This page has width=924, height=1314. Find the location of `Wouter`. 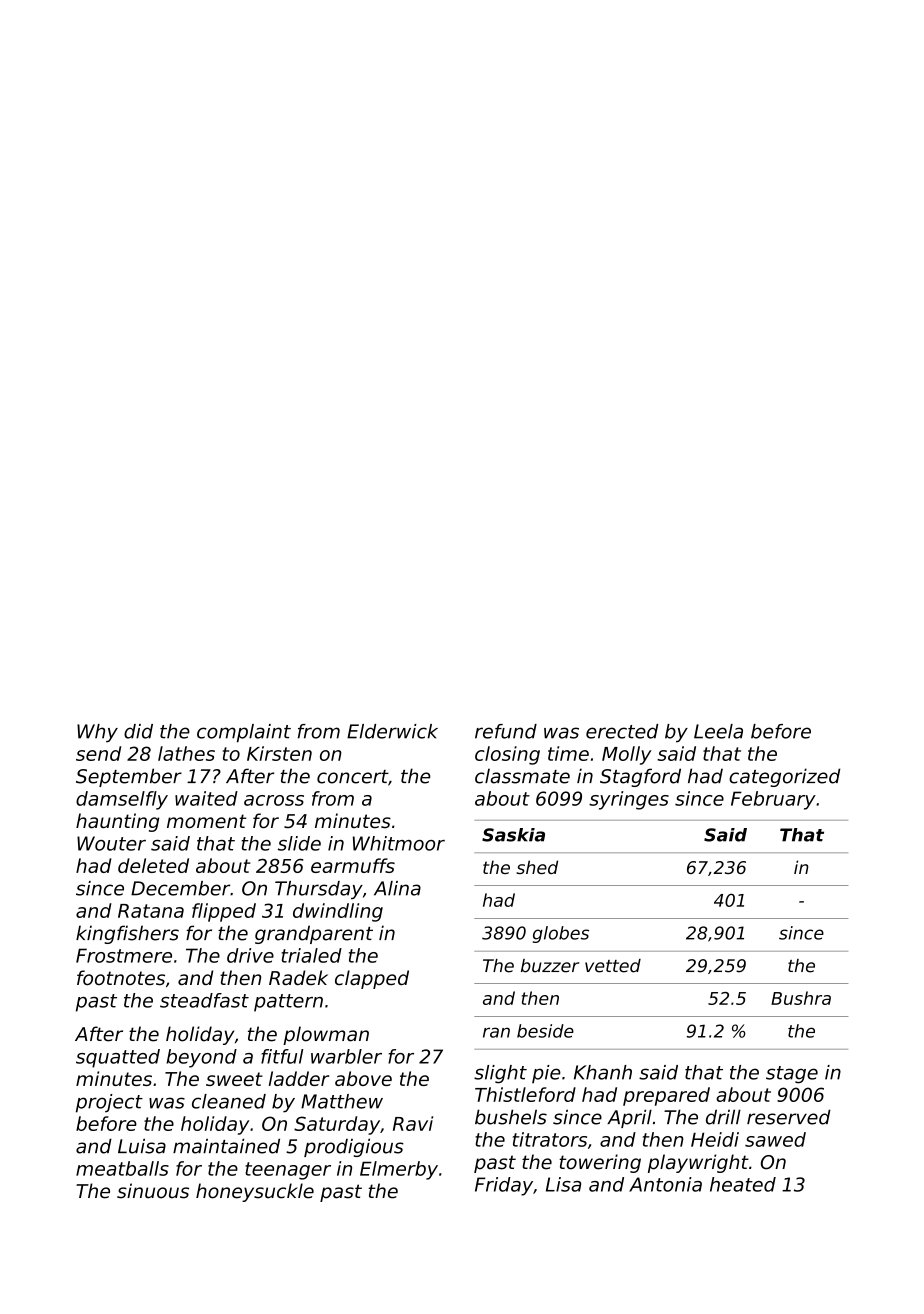

Wouter is located at coordinates (111, 843).
